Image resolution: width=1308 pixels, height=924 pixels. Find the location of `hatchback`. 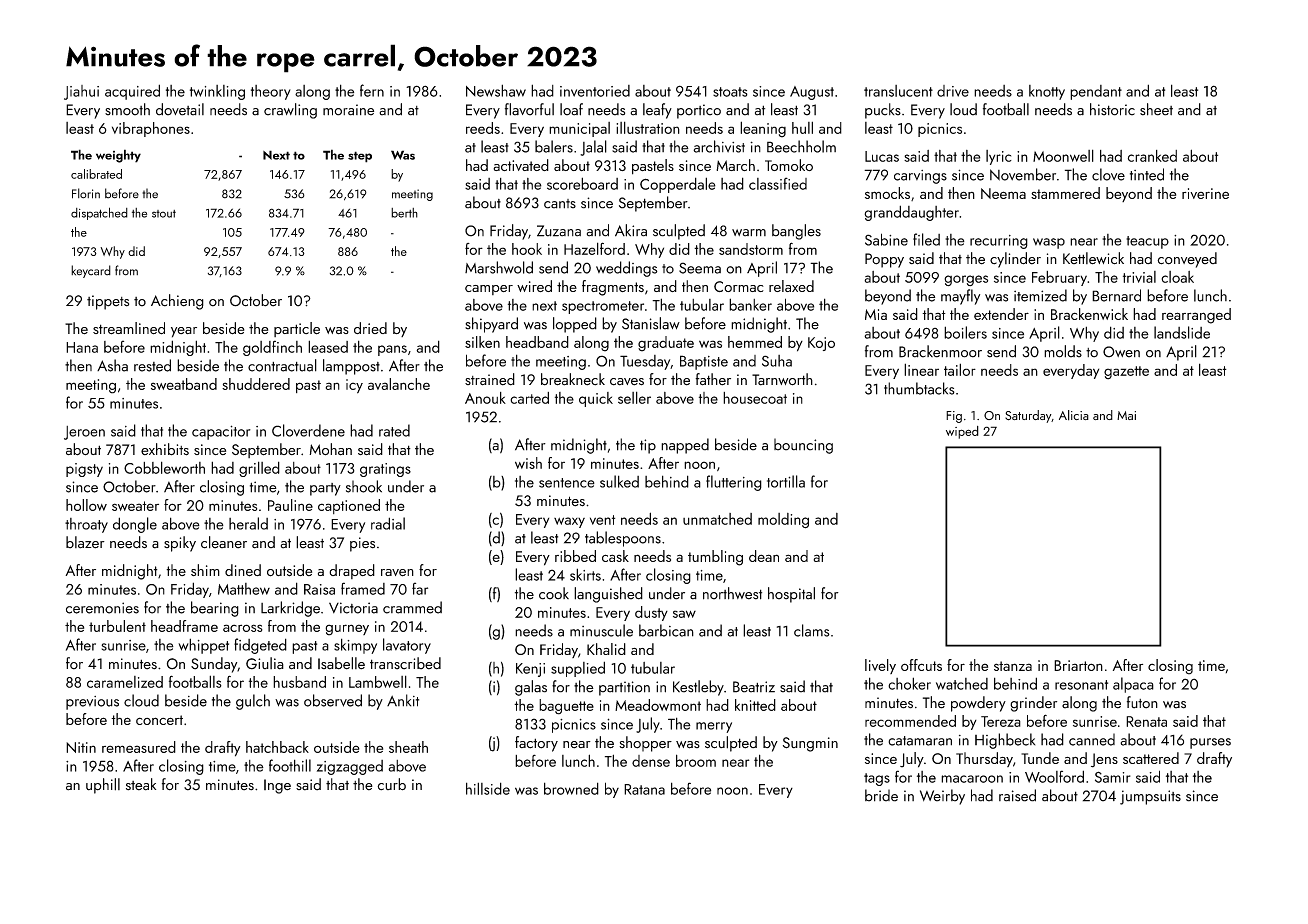

hatchback is located at coordinates (277, 747).
